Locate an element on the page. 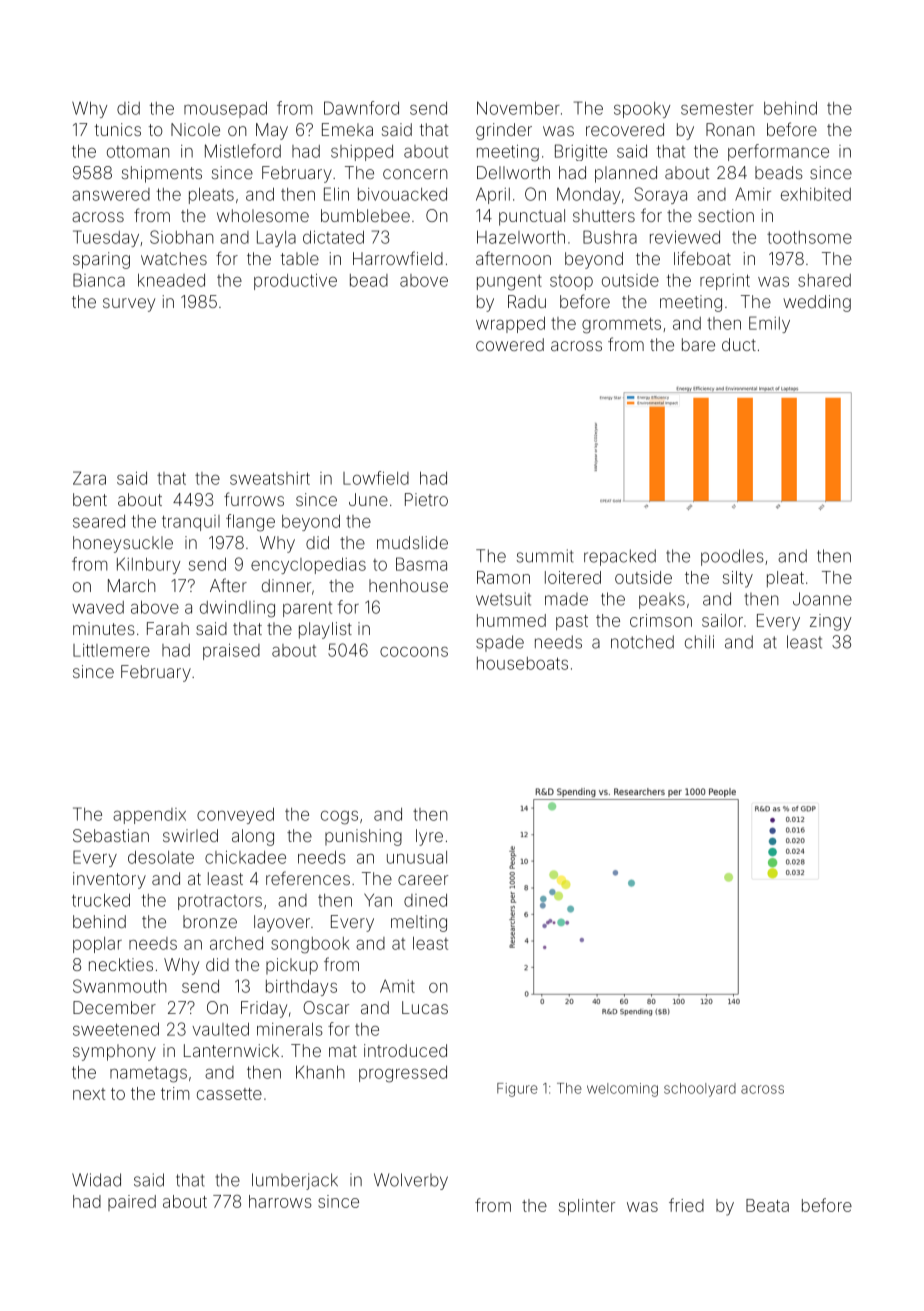  mousepad is located at coordinates (225, 109).
